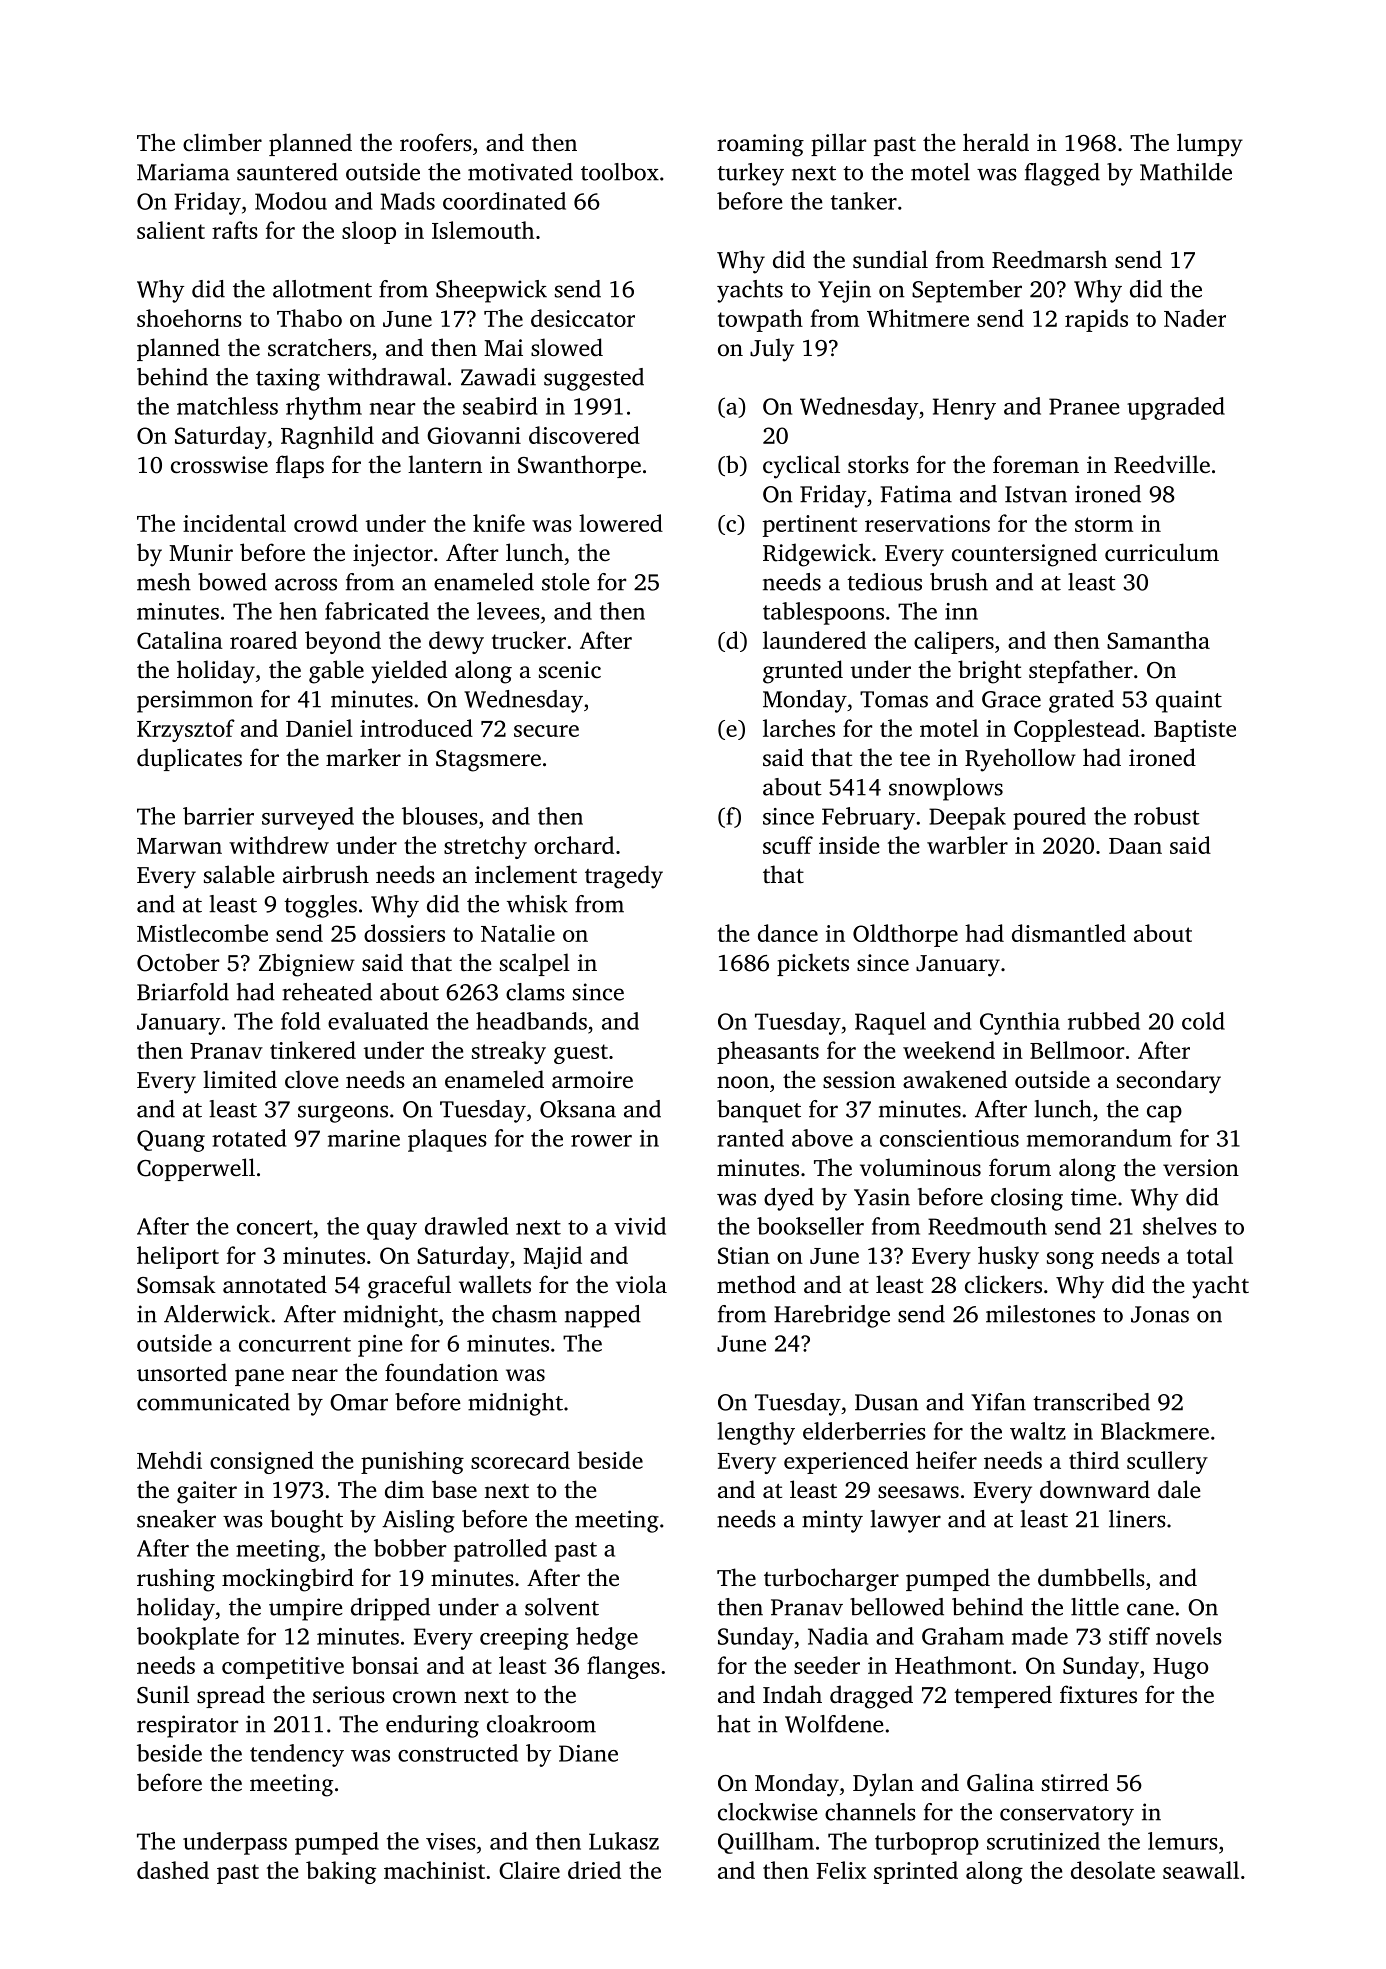  I want to click on dyed, so click(789, 1199).
